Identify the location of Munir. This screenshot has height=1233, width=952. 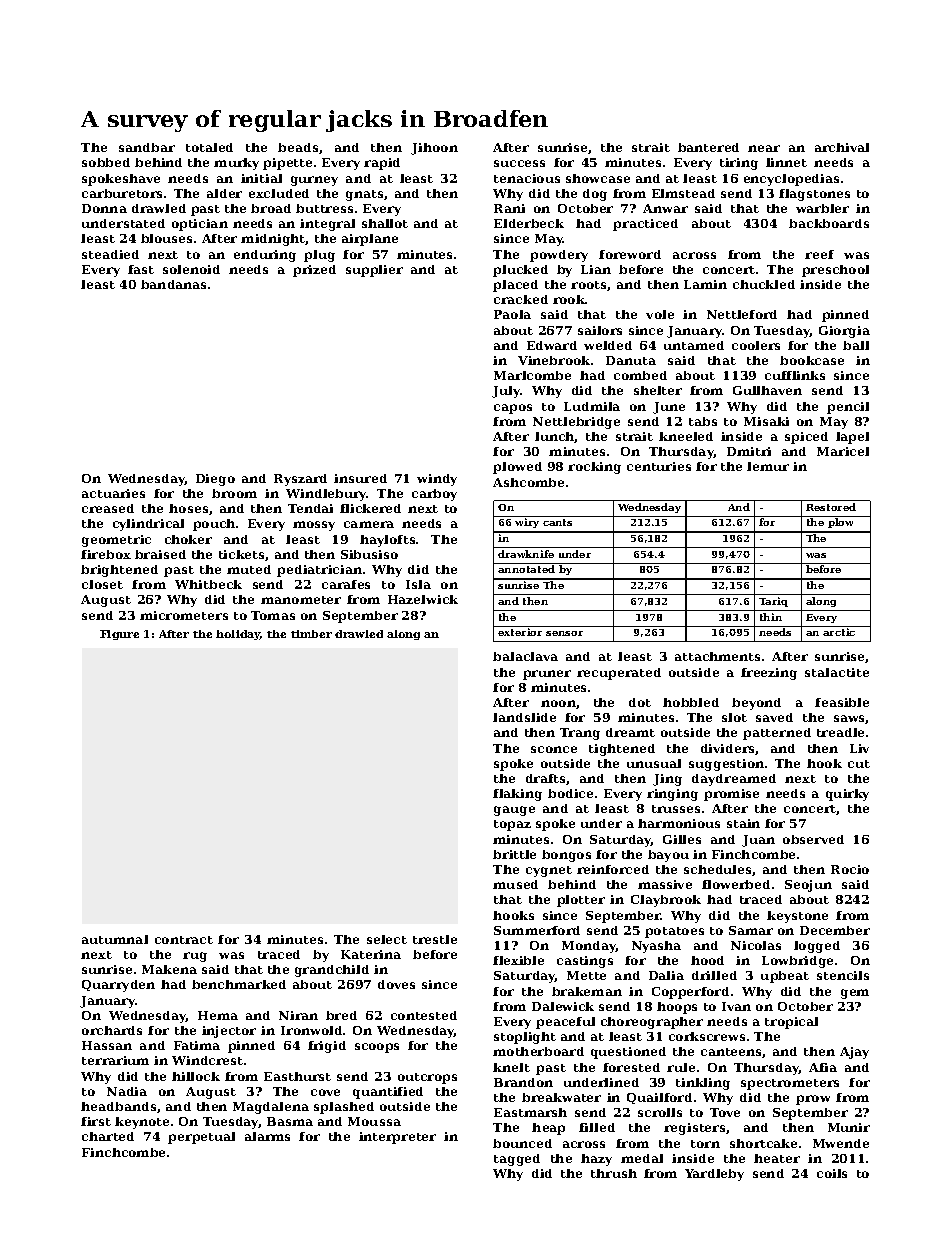
(849, 1127).
